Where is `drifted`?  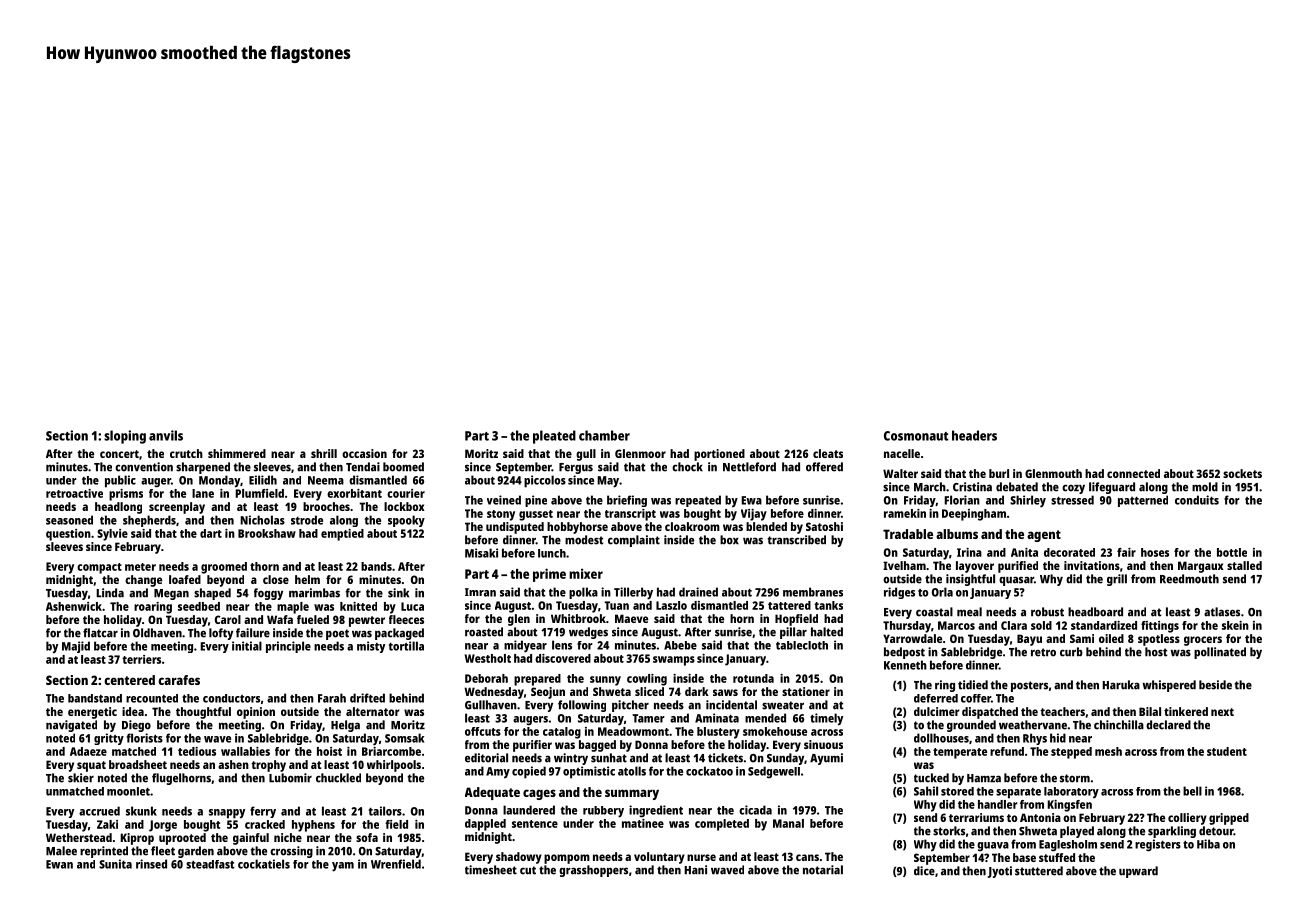
drifted is located at coordinates (367, 698).
